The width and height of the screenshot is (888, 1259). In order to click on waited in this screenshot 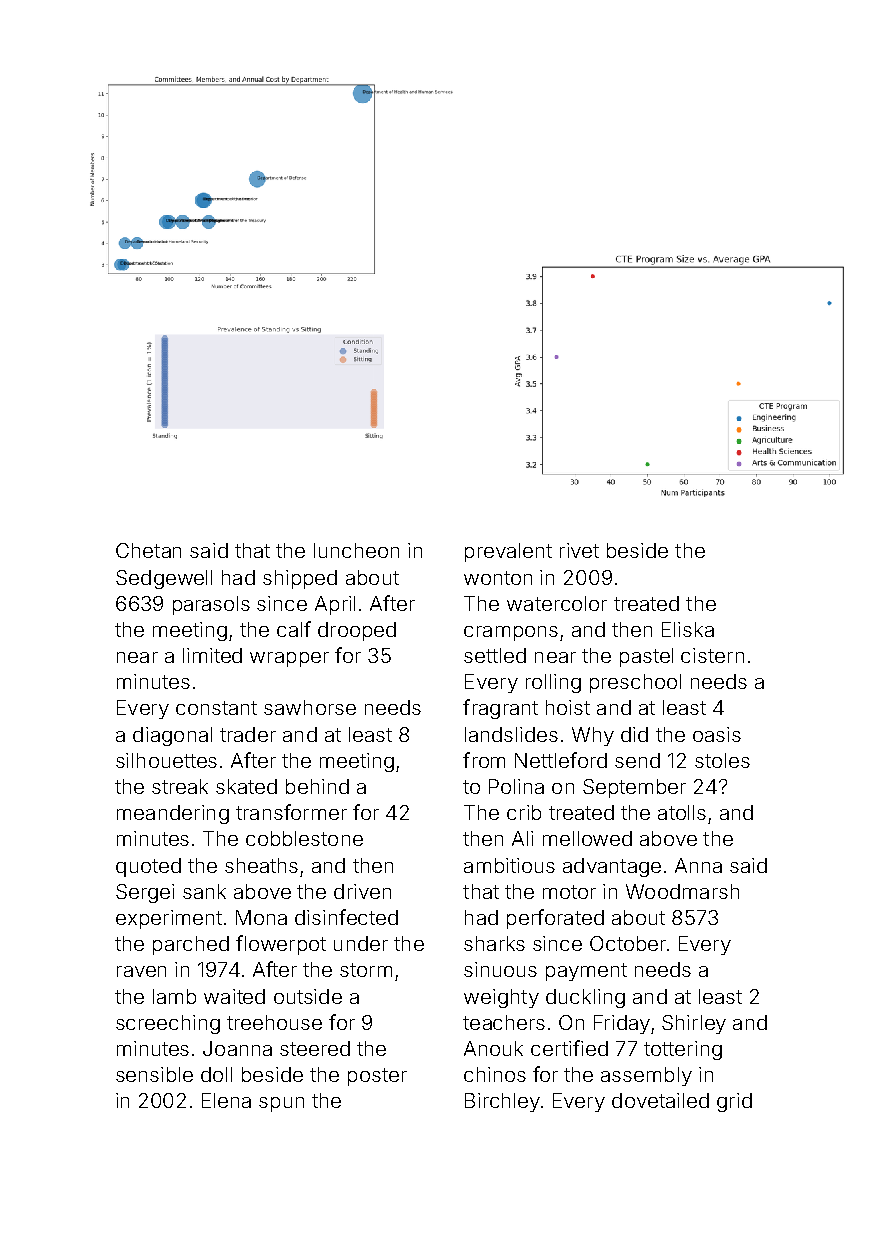, I will do `click(234, 996)`.
